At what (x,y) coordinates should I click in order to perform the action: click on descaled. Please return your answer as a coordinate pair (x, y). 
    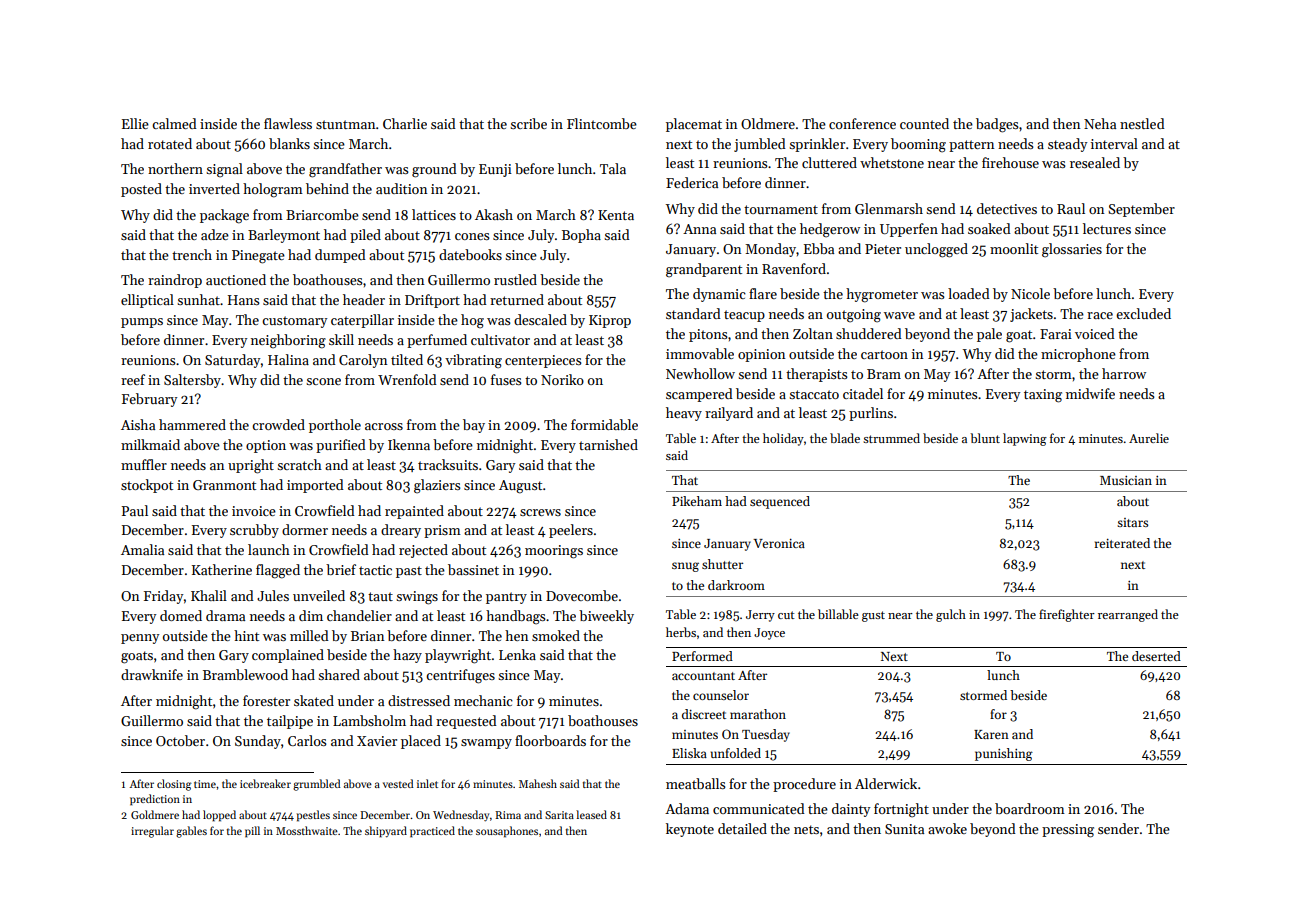
    Looking at the image, I should click on (540, 319).
